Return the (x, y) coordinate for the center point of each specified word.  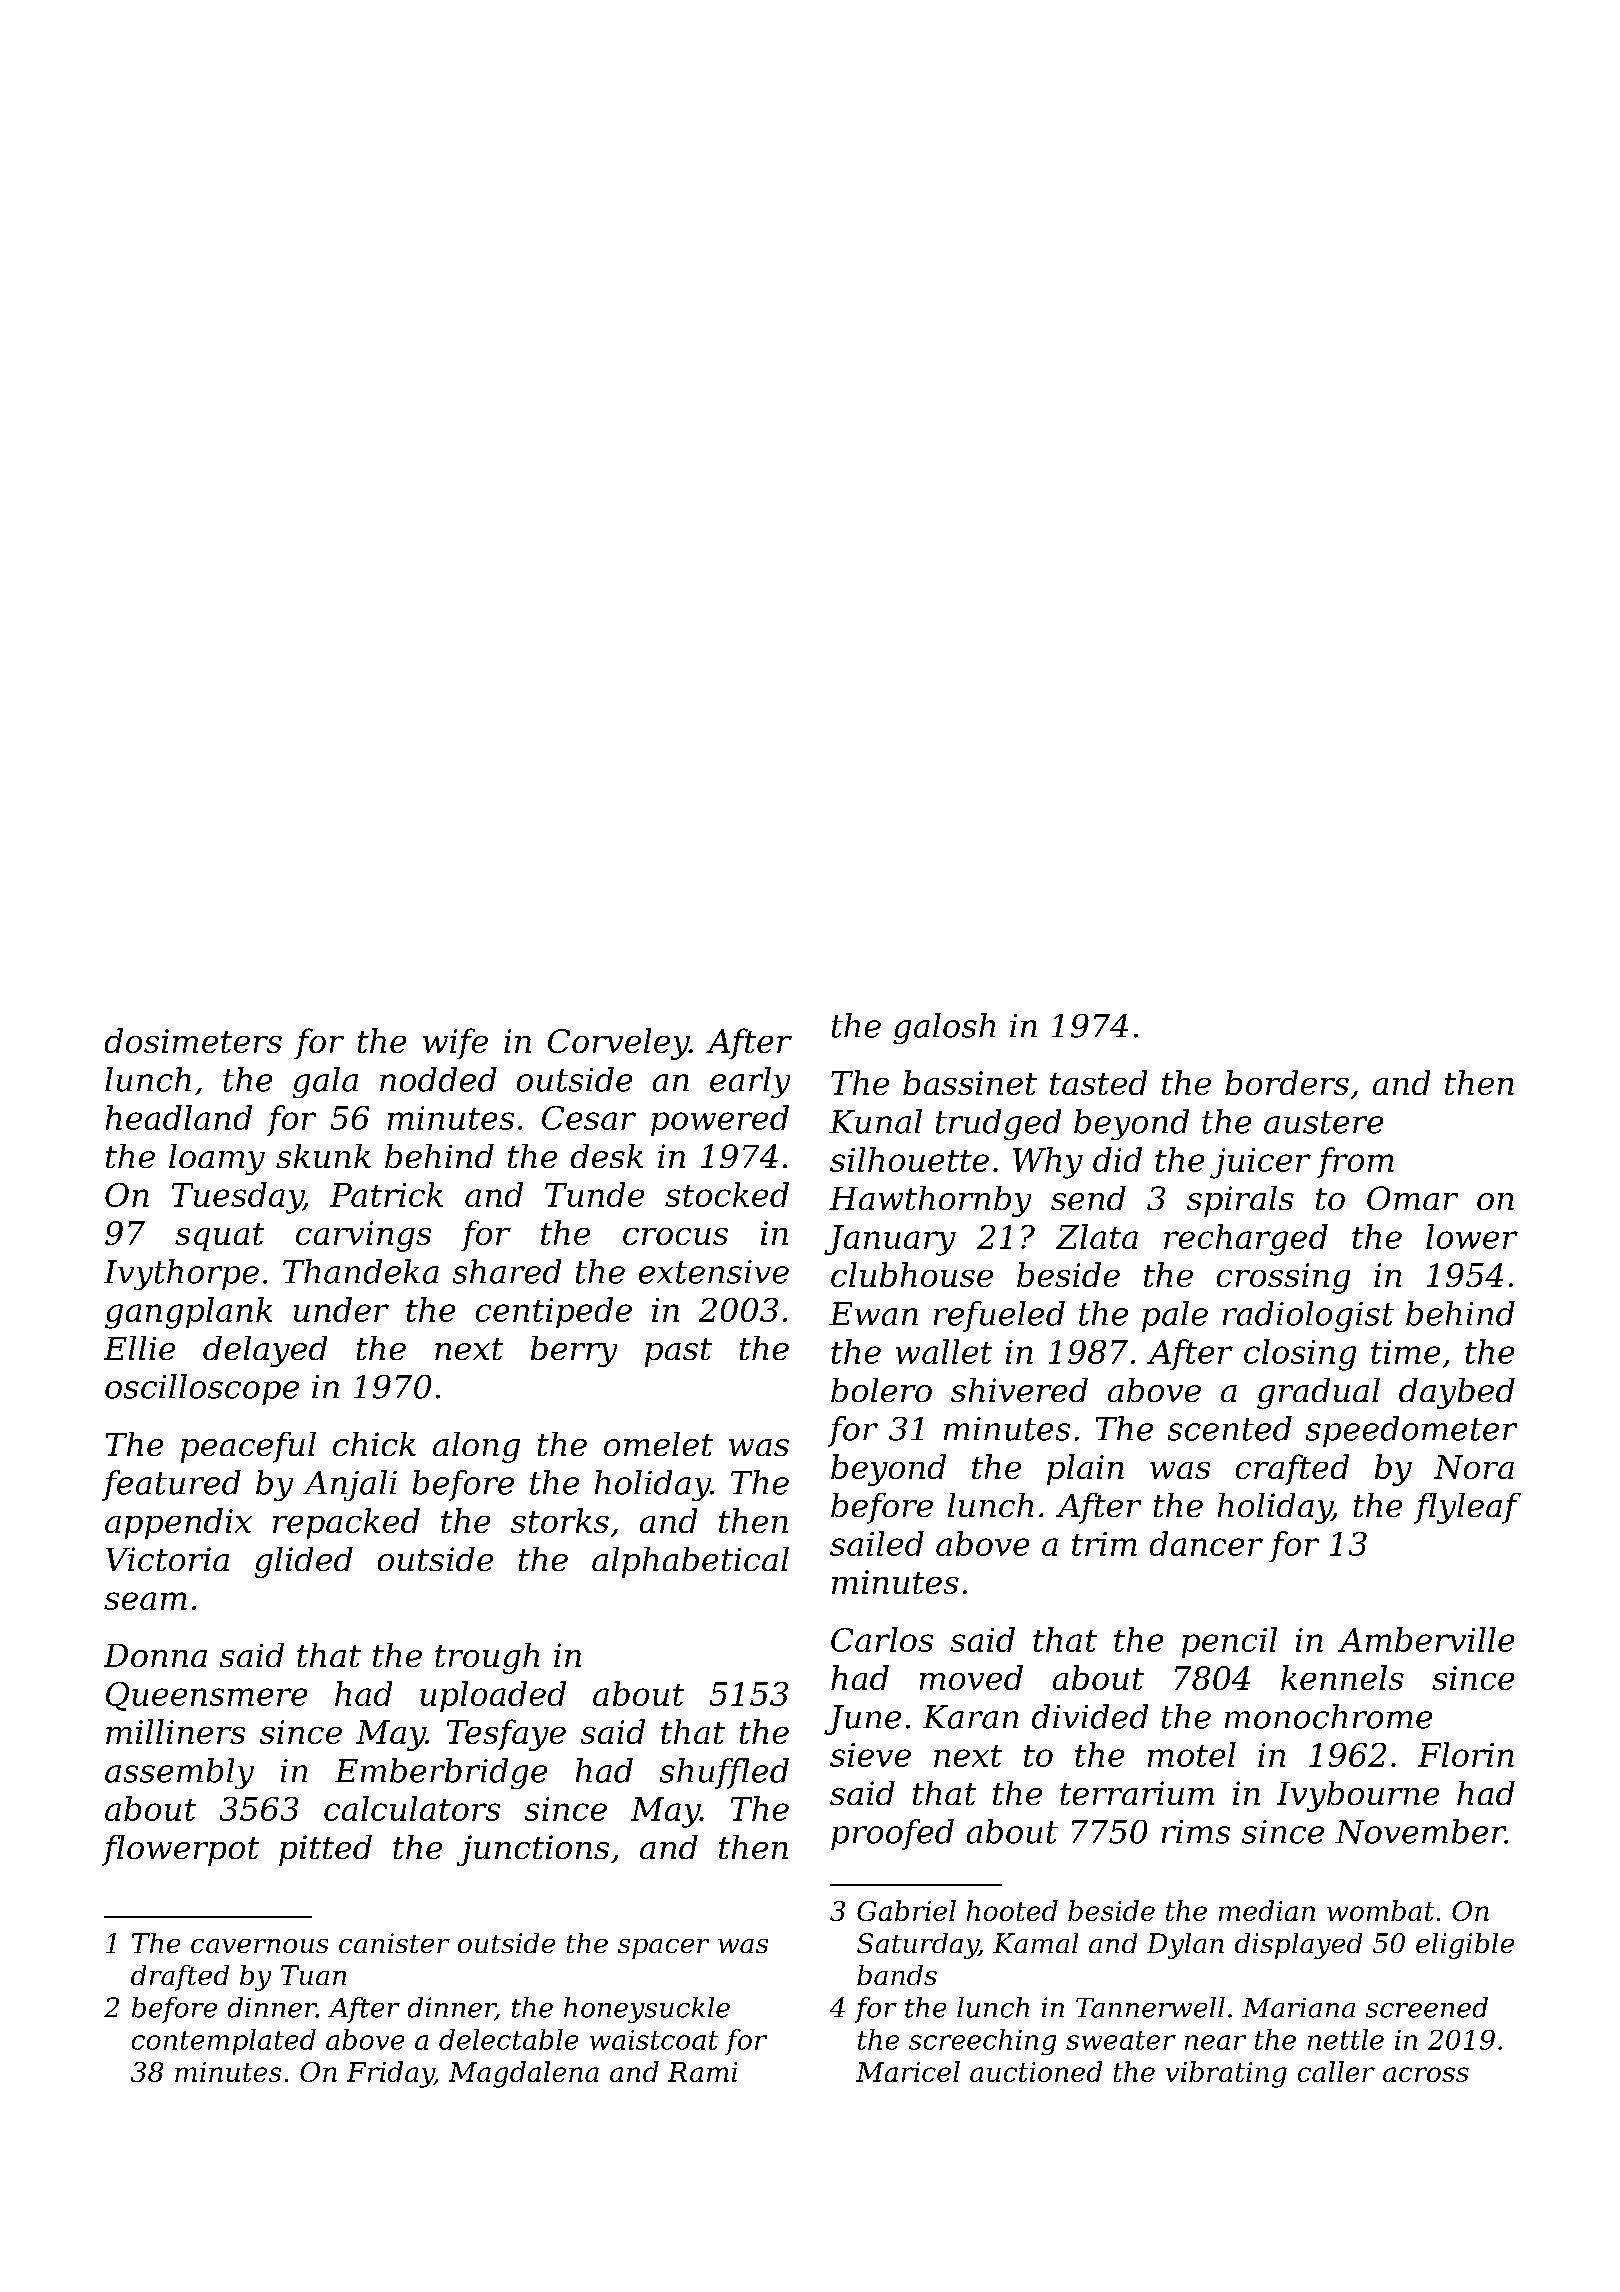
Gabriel (906, 1910)
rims (1196, 1832)
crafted (1292, 1469)
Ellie (139, 1348)
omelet (658, 1444)
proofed (892, 1834)
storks (560, 1520)
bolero (881, 1390)
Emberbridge (441, 1773)
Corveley (618, 1044)
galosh (944, 1028)
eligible (1465, 1946)
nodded (438, 1079)
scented (1230, 1428)
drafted (180, 1978)
